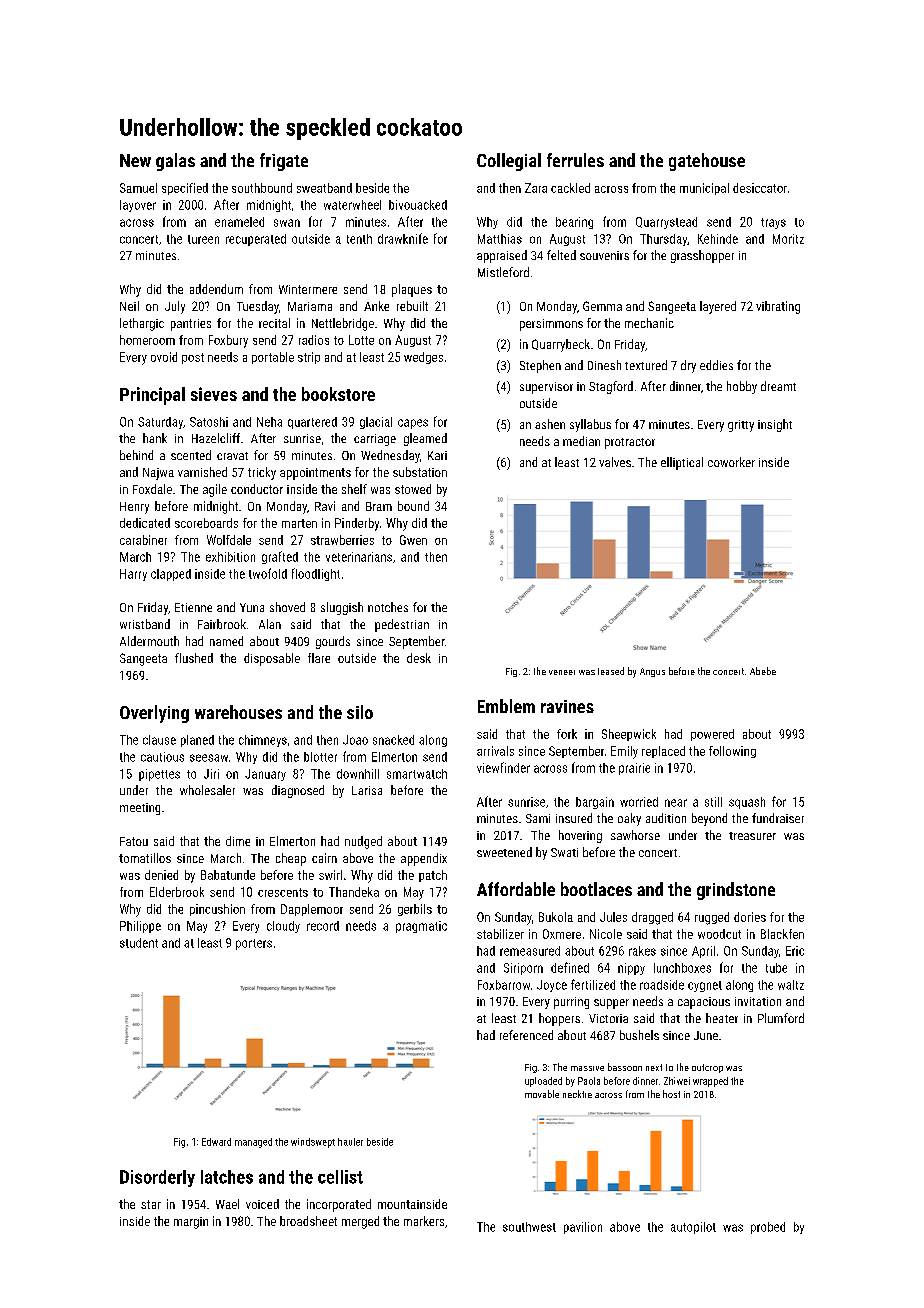 The height and width of the screenshot is (1308, 924). I want to click on nudged, so click(363, 842).
